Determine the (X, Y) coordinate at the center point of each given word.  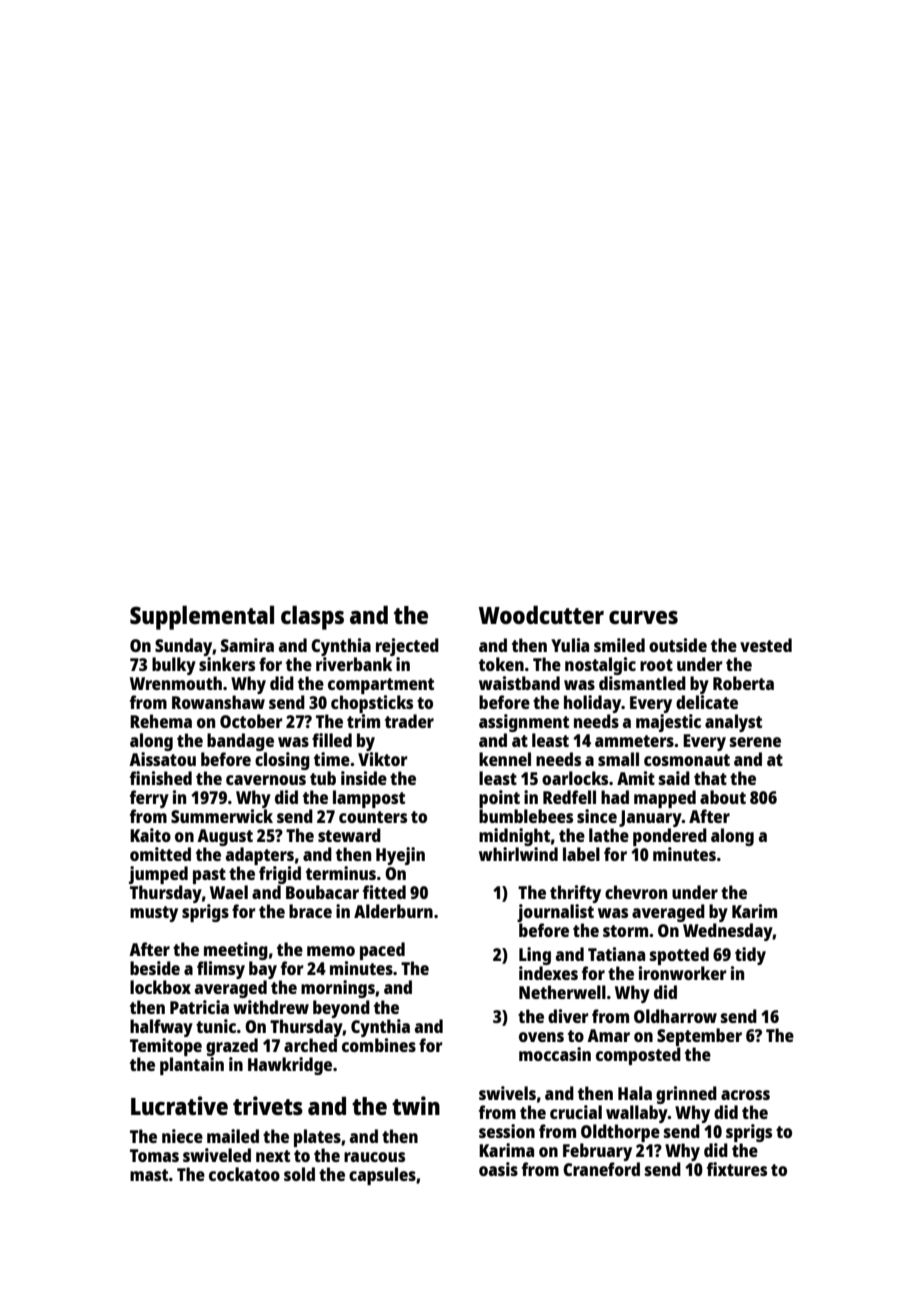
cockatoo (244, 1174)
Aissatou (162, 759)
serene (755, 742)
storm (625, 931)
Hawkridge (290, 1066)
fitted (384, 892)
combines (379, 1045)
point (499, 799)
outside (678, 645)
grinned (686, 1095)
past (209, 876)
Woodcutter (541, 615)
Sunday (184, 647)
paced (382, 951)
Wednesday (728, 932)
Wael (229, 892)
